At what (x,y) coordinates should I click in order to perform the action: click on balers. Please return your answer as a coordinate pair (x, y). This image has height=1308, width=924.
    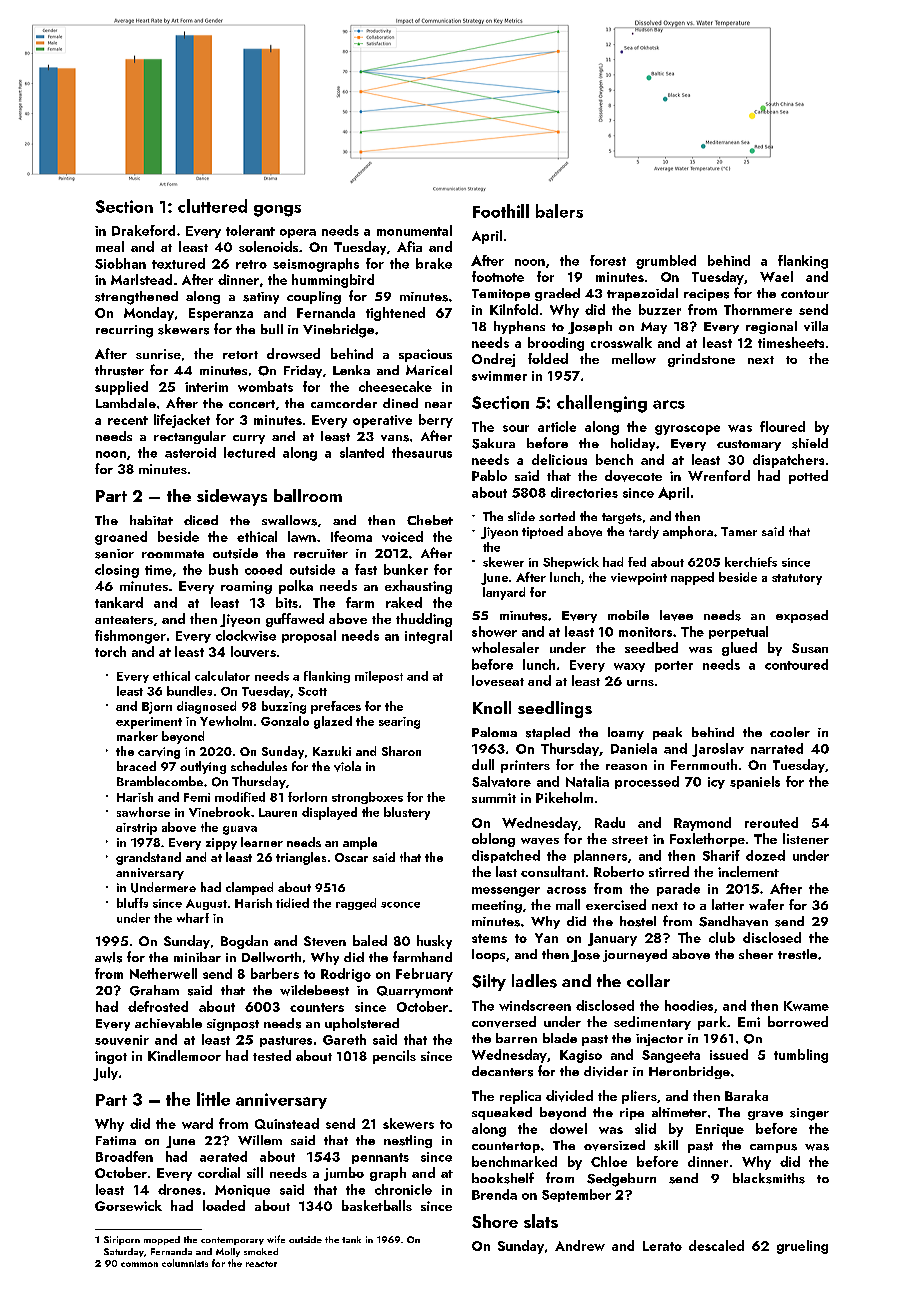
    Looking at the image, I should click on (559, 211).
